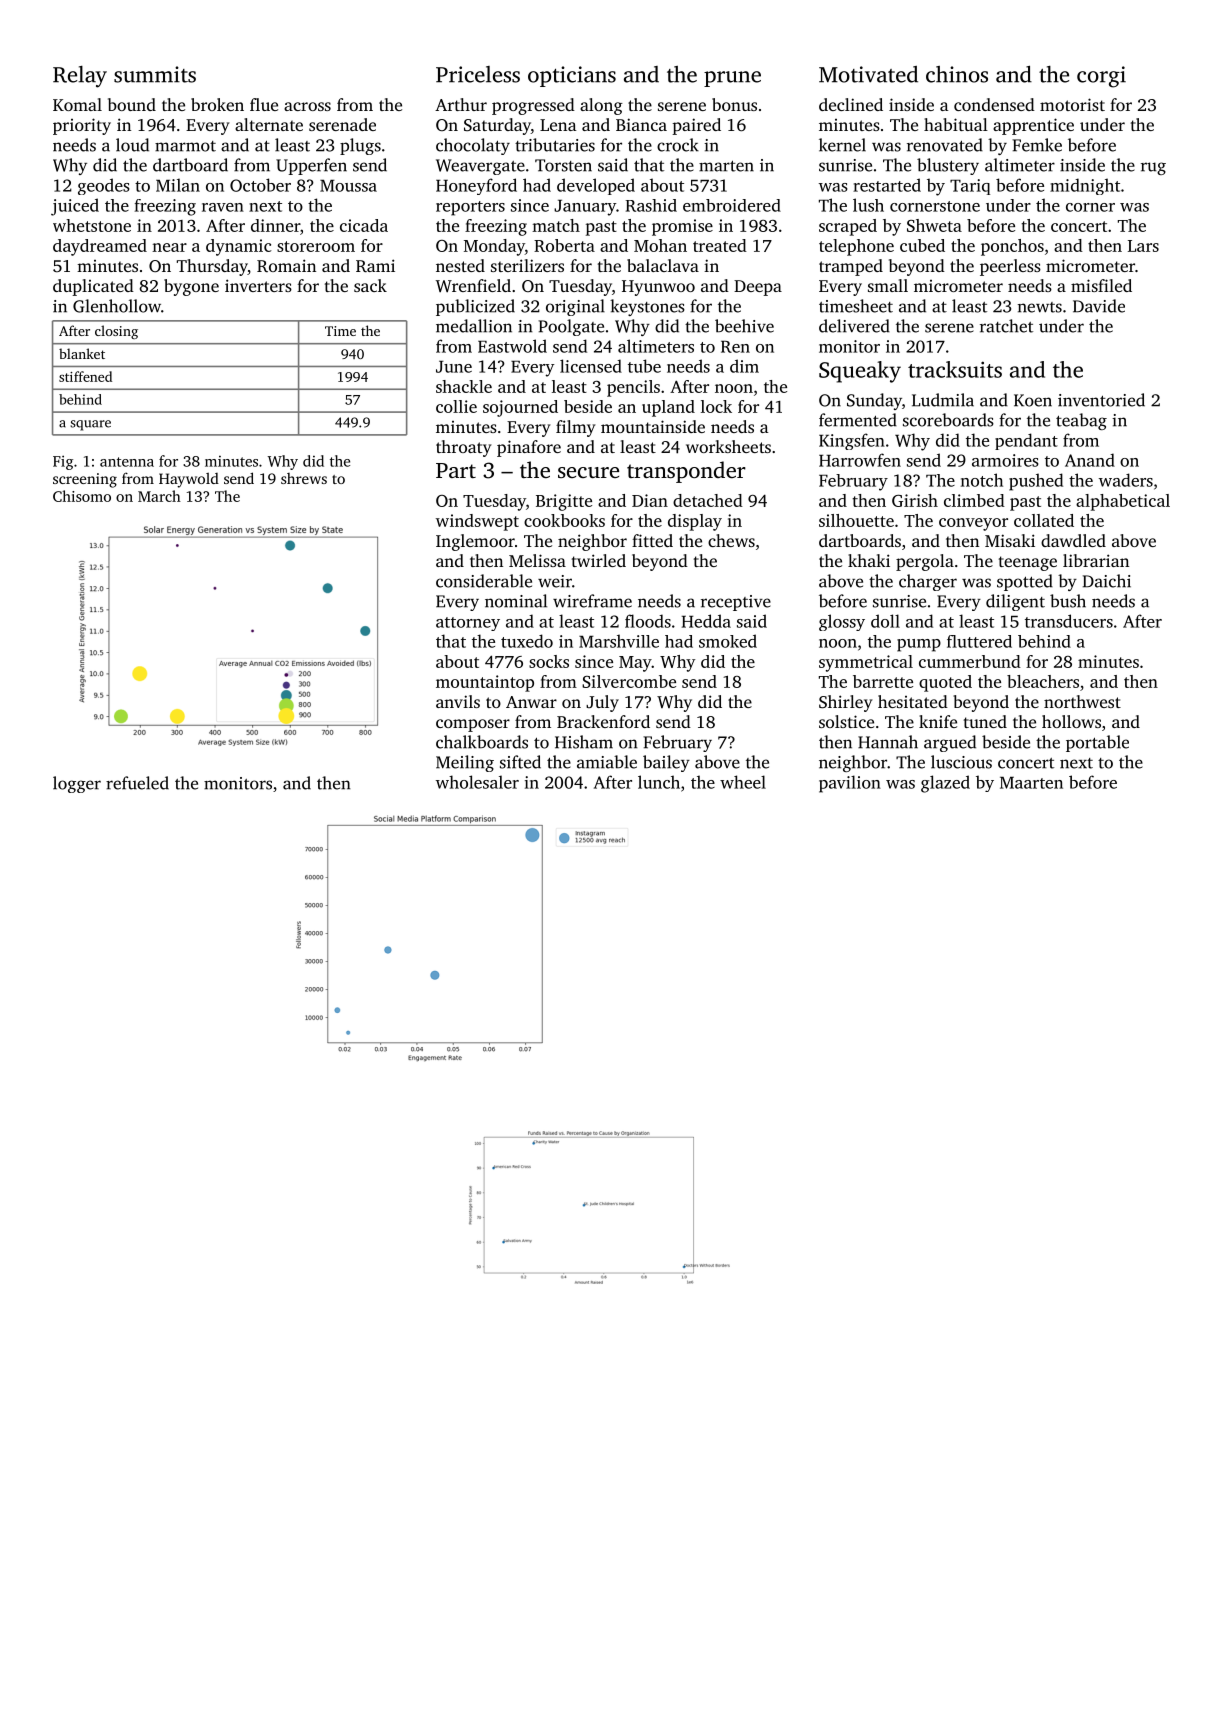 The width and height of the screenshot is (1225, 1733). Describe the element at coordinates (731, 540) in the screenshot. I see `chews` at that location.
